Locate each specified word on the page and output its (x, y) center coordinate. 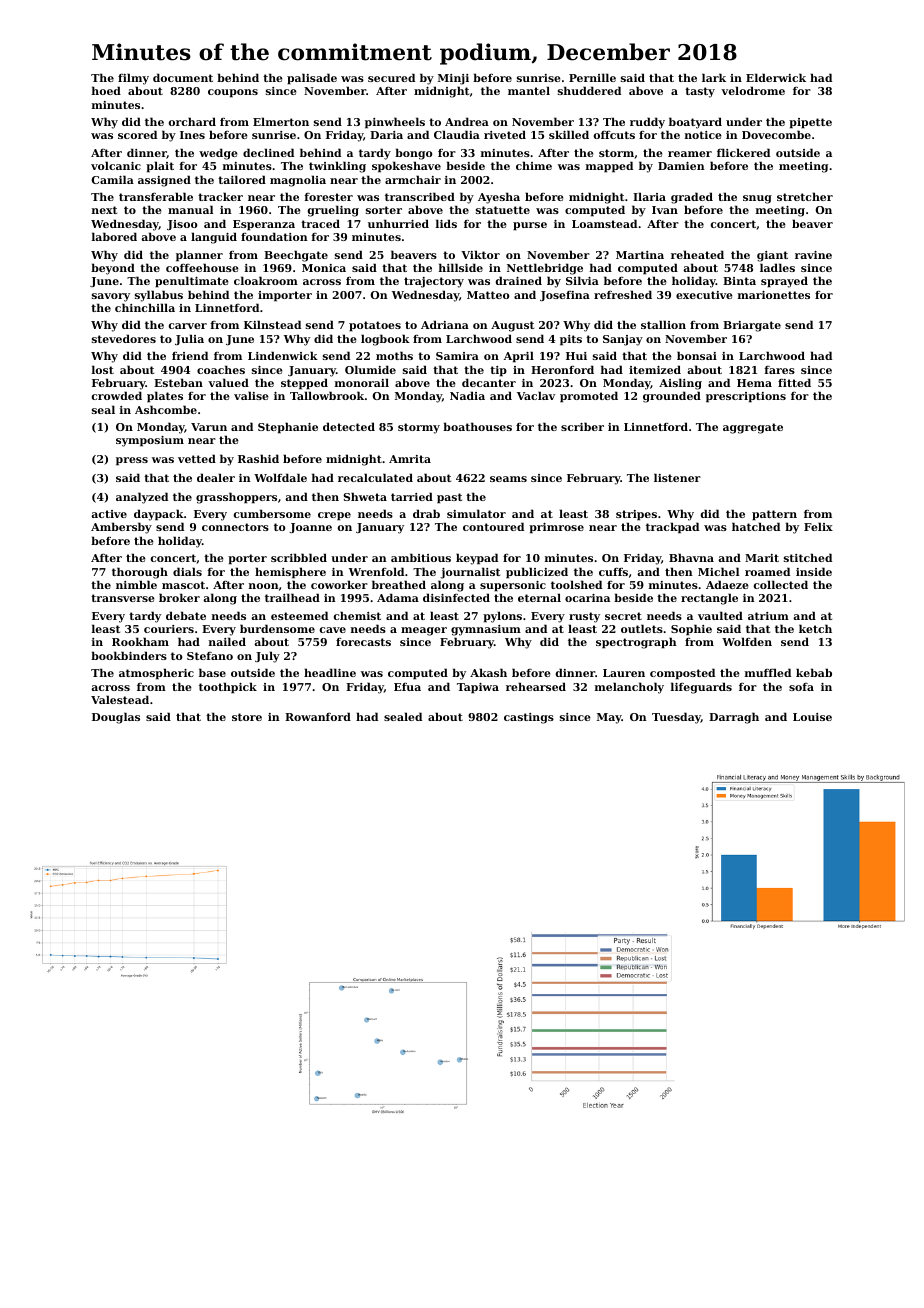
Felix (818, 526)
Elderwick (776, 77)
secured (391, 77)
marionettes (774, 295)
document (183, 77)
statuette (503, 210)
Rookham (140, 641)
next (104, 210)
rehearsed (536, 686)
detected (349, 426)
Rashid (258, 458)
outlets (642, 628)
